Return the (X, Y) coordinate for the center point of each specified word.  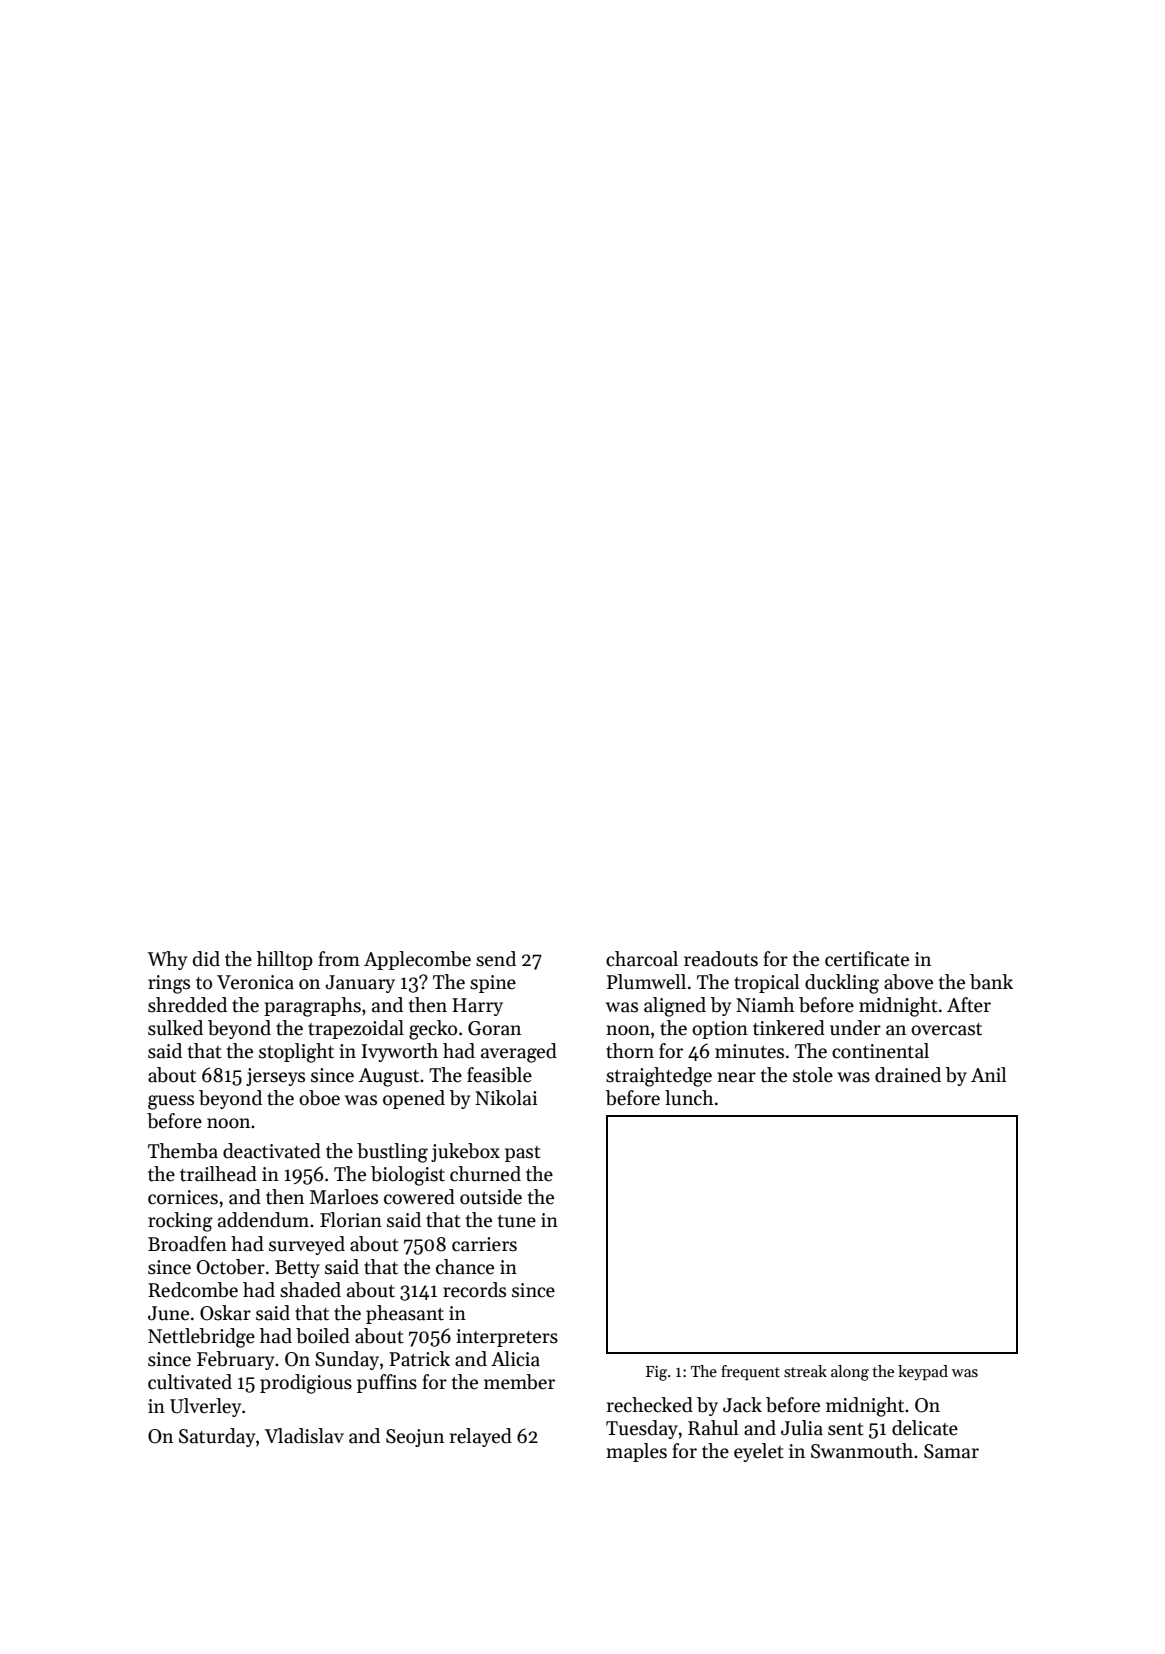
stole (813, 1075)
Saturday (217, 1437)
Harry (477, 1007)
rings (169, 984)
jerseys (275, 1077)
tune (517, 1221)
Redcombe (193, 1290)
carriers (484, 1244)
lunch (689, 1098)
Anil (989, 1074)
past (523, 1154)
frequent (750, 1372)
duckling (842, 984)
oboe (319, 1098)
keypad (923, 1373)
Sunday (347, 1360)
